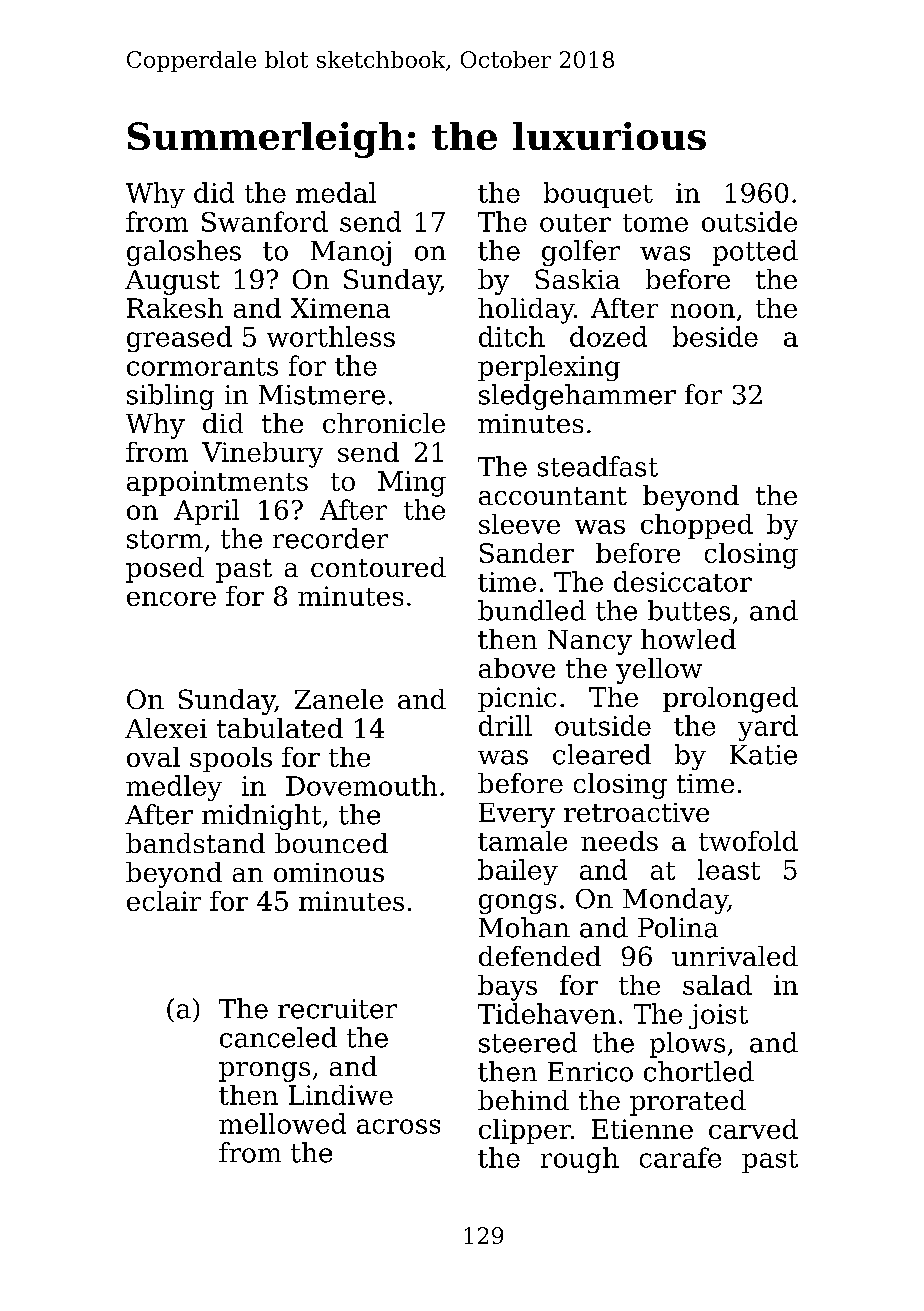 This screenshot has height=1311, width=924. I want to click on prongs, so click(264, 1072).
